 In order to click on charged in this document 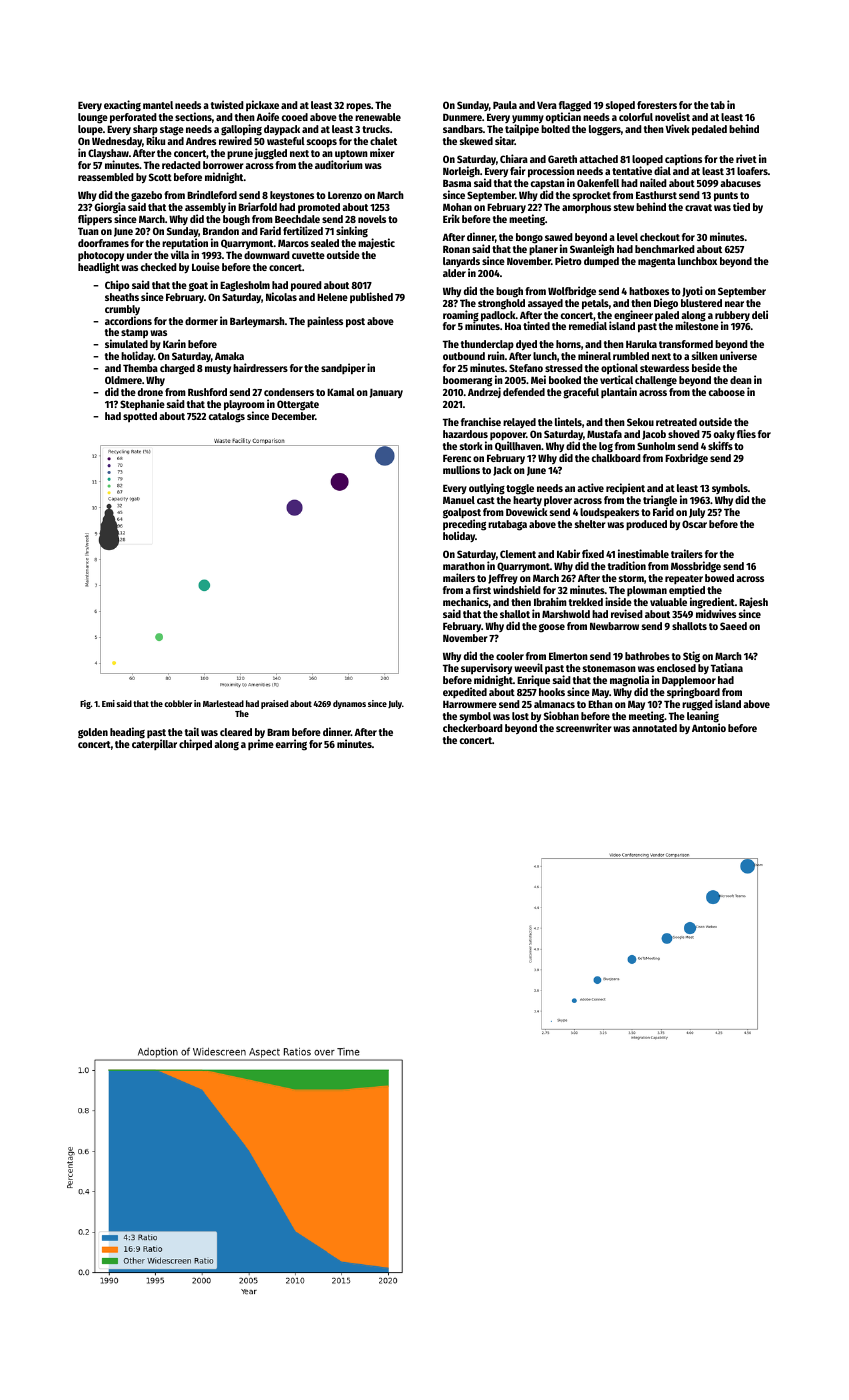, I will do `click(177, 369)`.
